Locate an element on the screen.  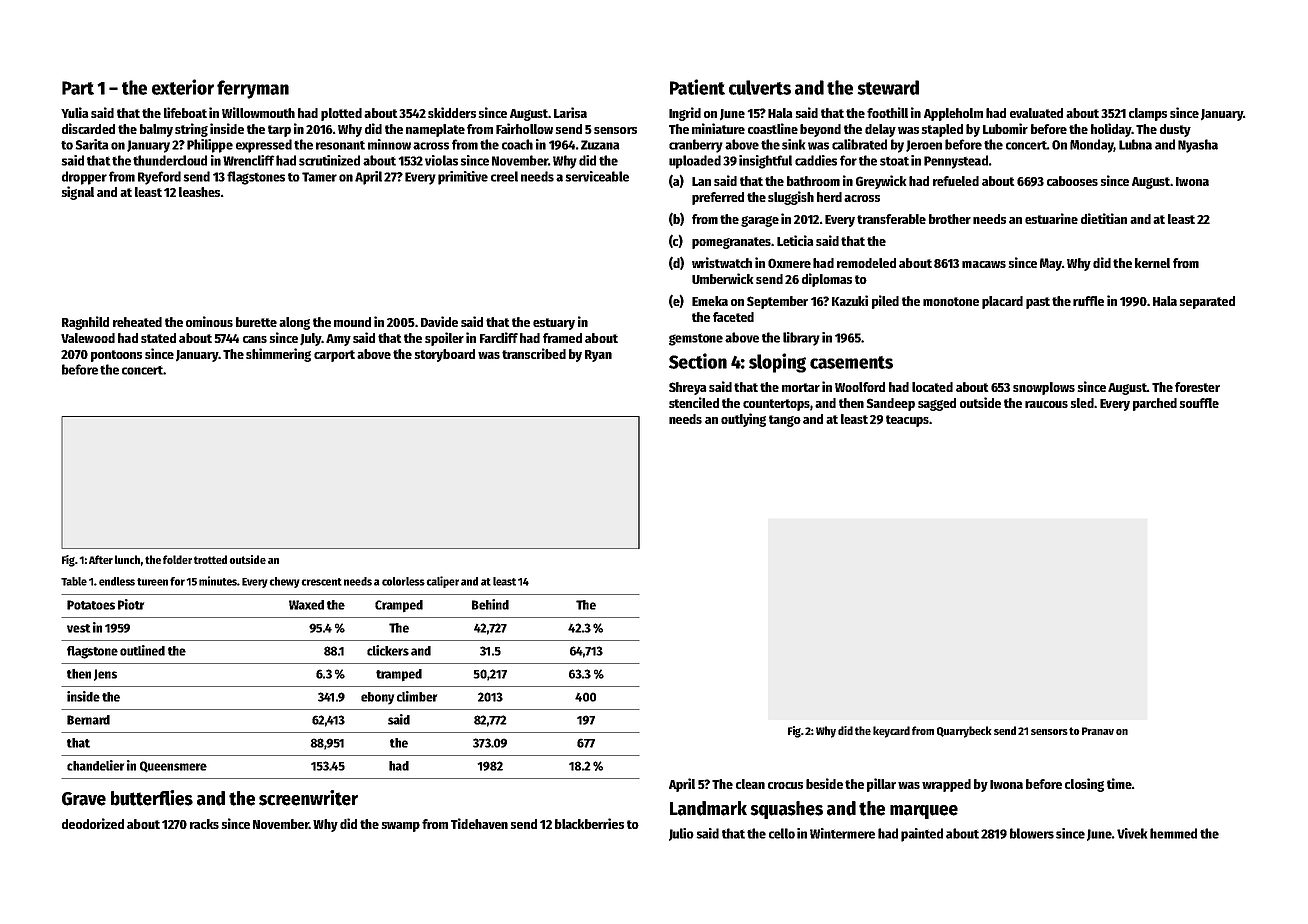
Part is located at coordinates (78, 88).
